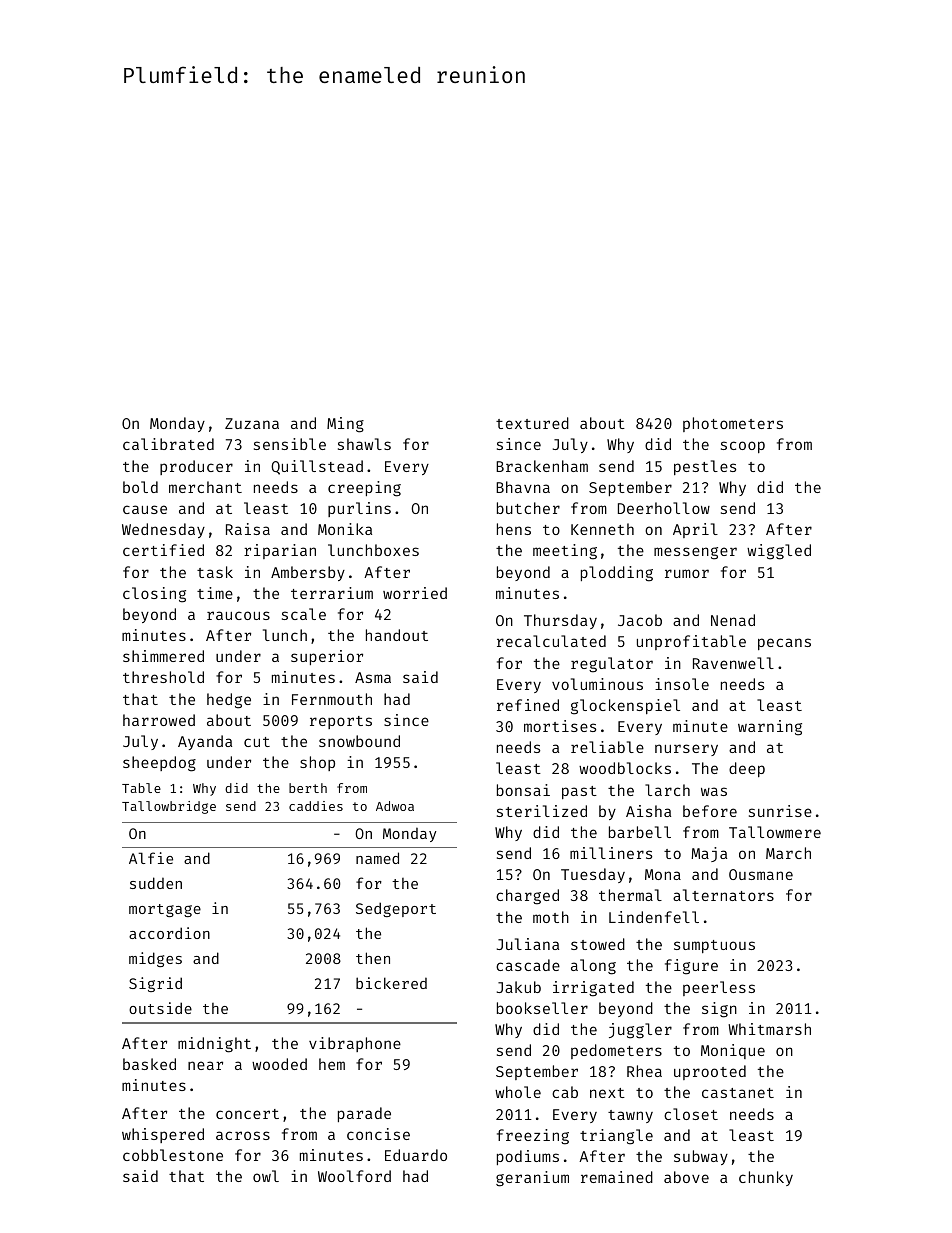 The image size is (952, 1233). Describe the element at coordinates (709, 854) in the screenshot. I see `Maja` at that location.
